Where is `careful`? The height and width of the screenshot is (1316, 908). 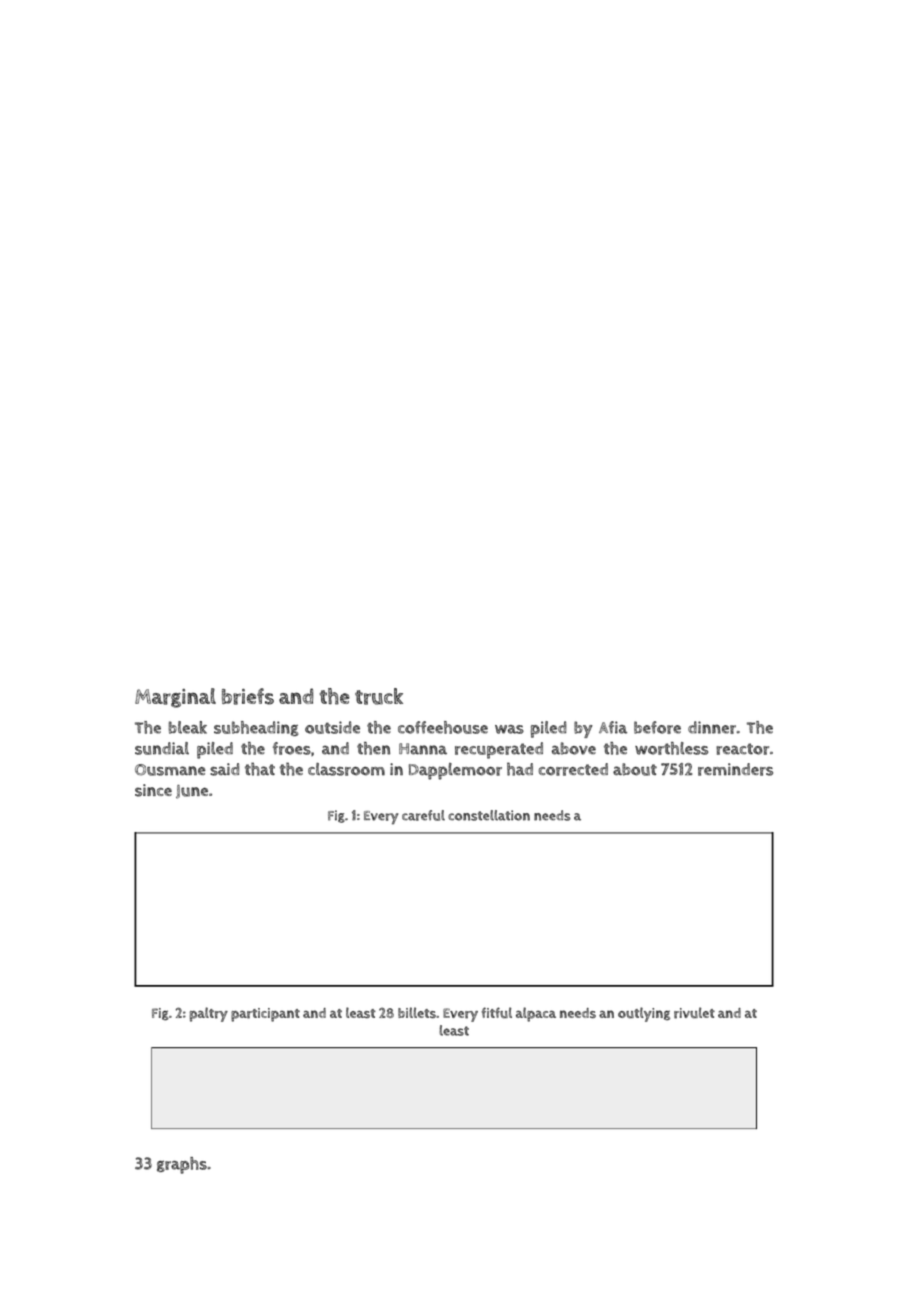
careful is located at coordinates (423, 815).
